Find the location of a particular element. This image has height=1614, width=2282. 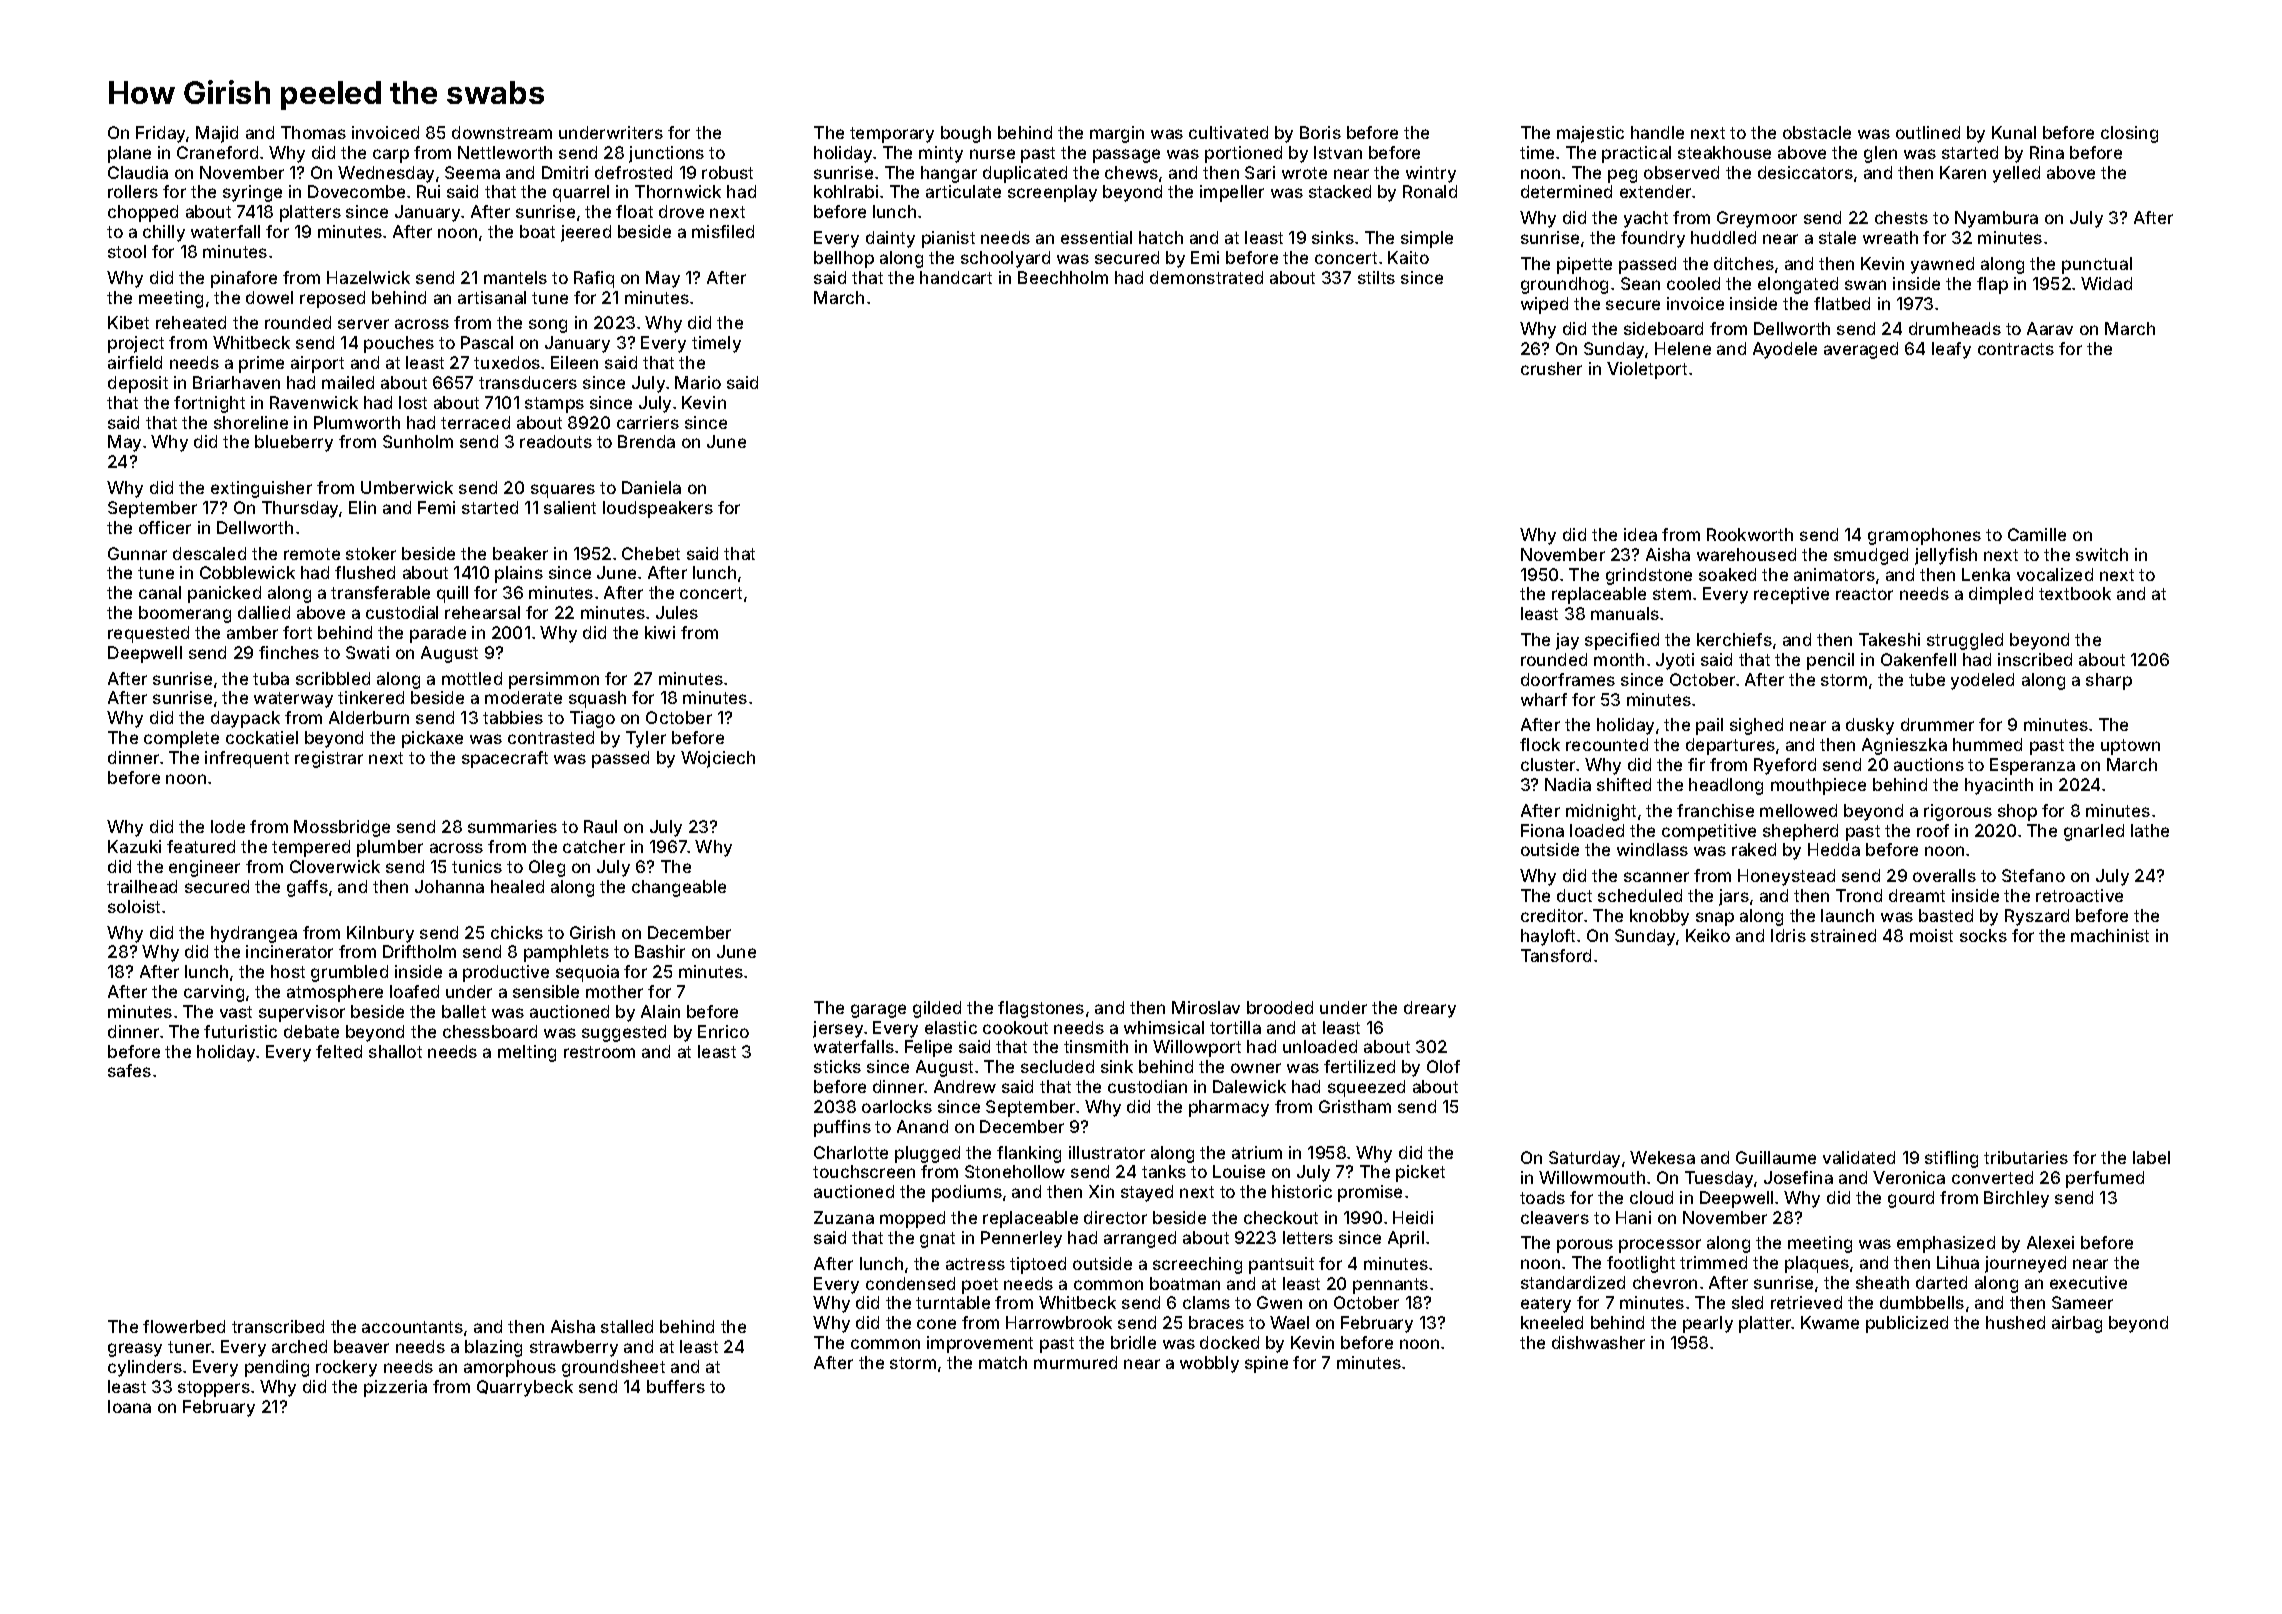

Craneford is located at coordinates (217, 152).
